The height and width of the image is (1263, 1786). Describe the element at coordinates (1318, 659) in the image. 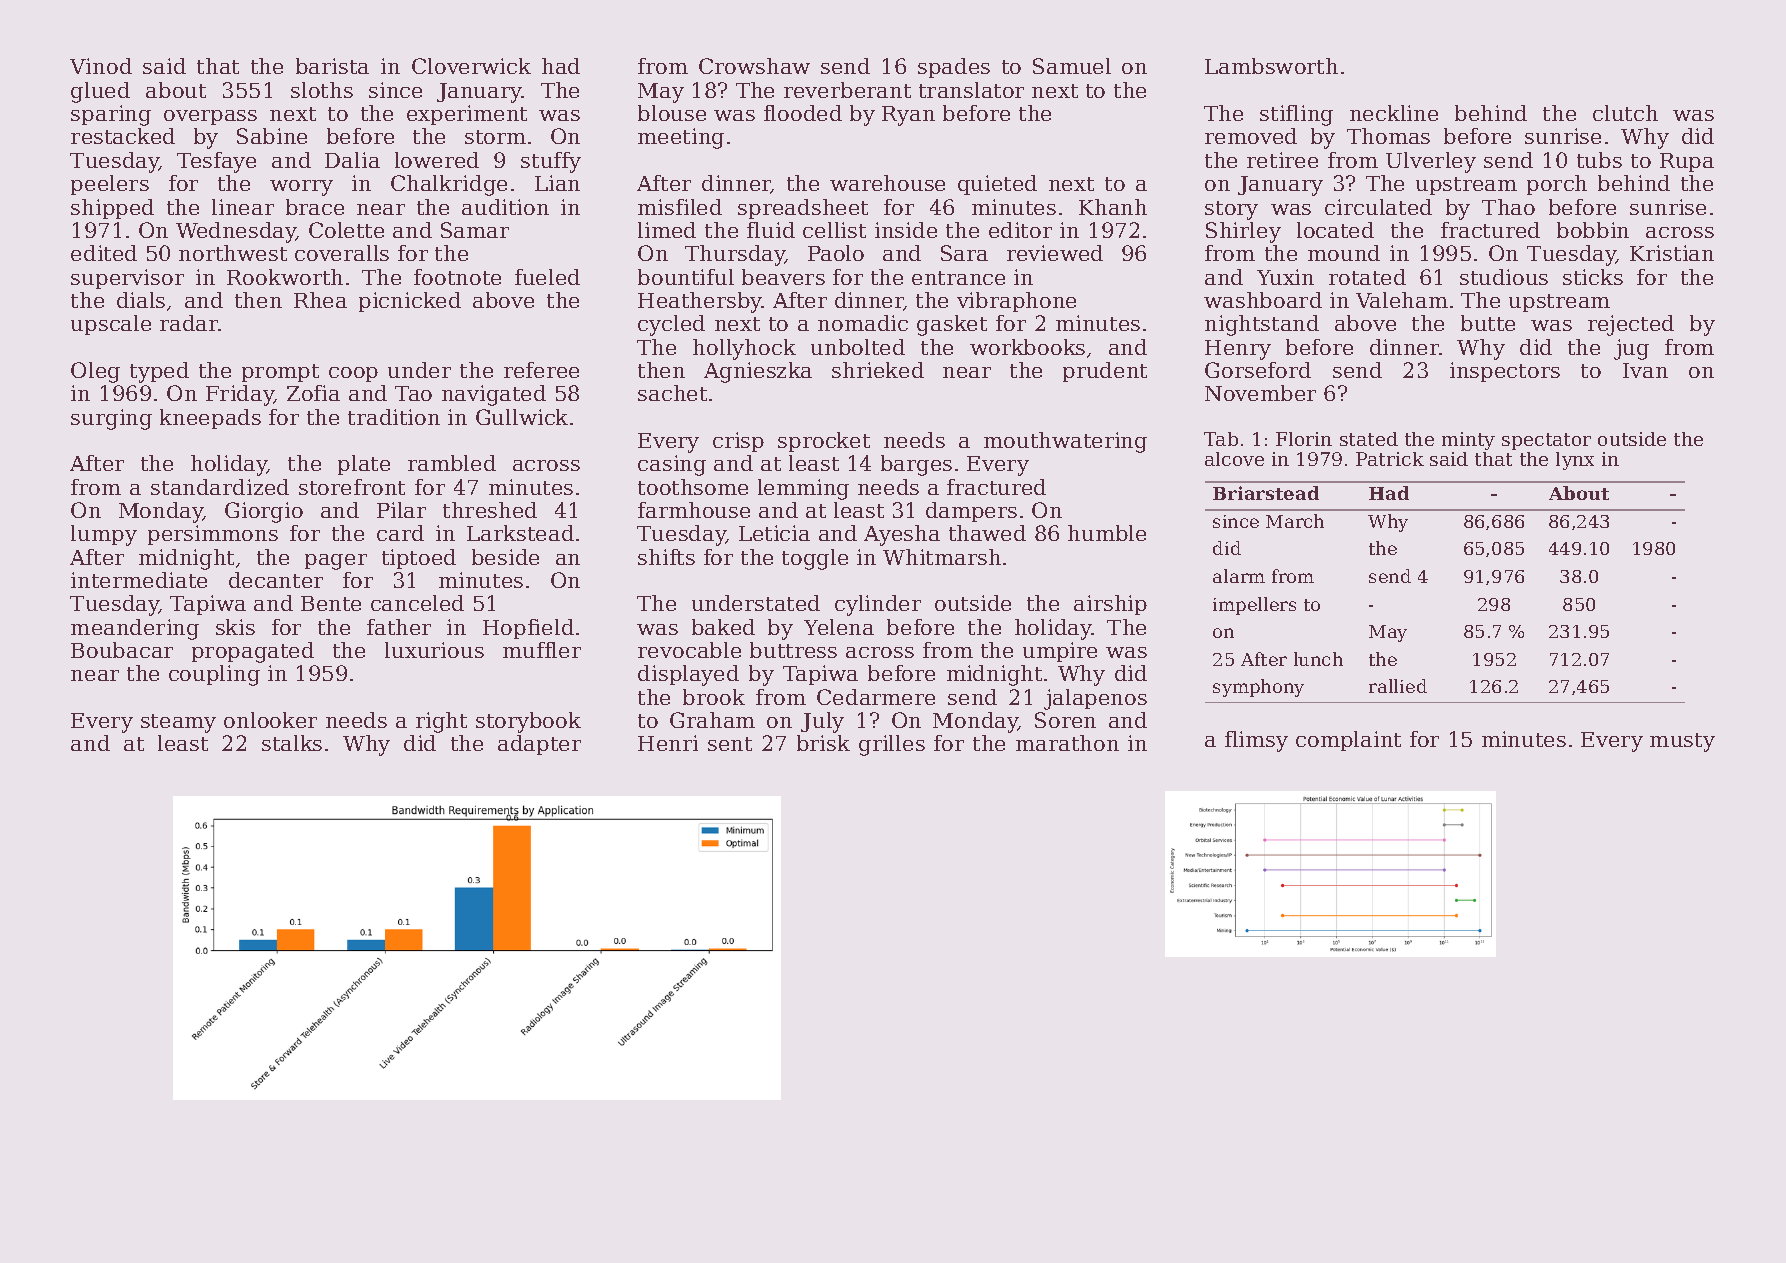

I see `lunch` at that location.
